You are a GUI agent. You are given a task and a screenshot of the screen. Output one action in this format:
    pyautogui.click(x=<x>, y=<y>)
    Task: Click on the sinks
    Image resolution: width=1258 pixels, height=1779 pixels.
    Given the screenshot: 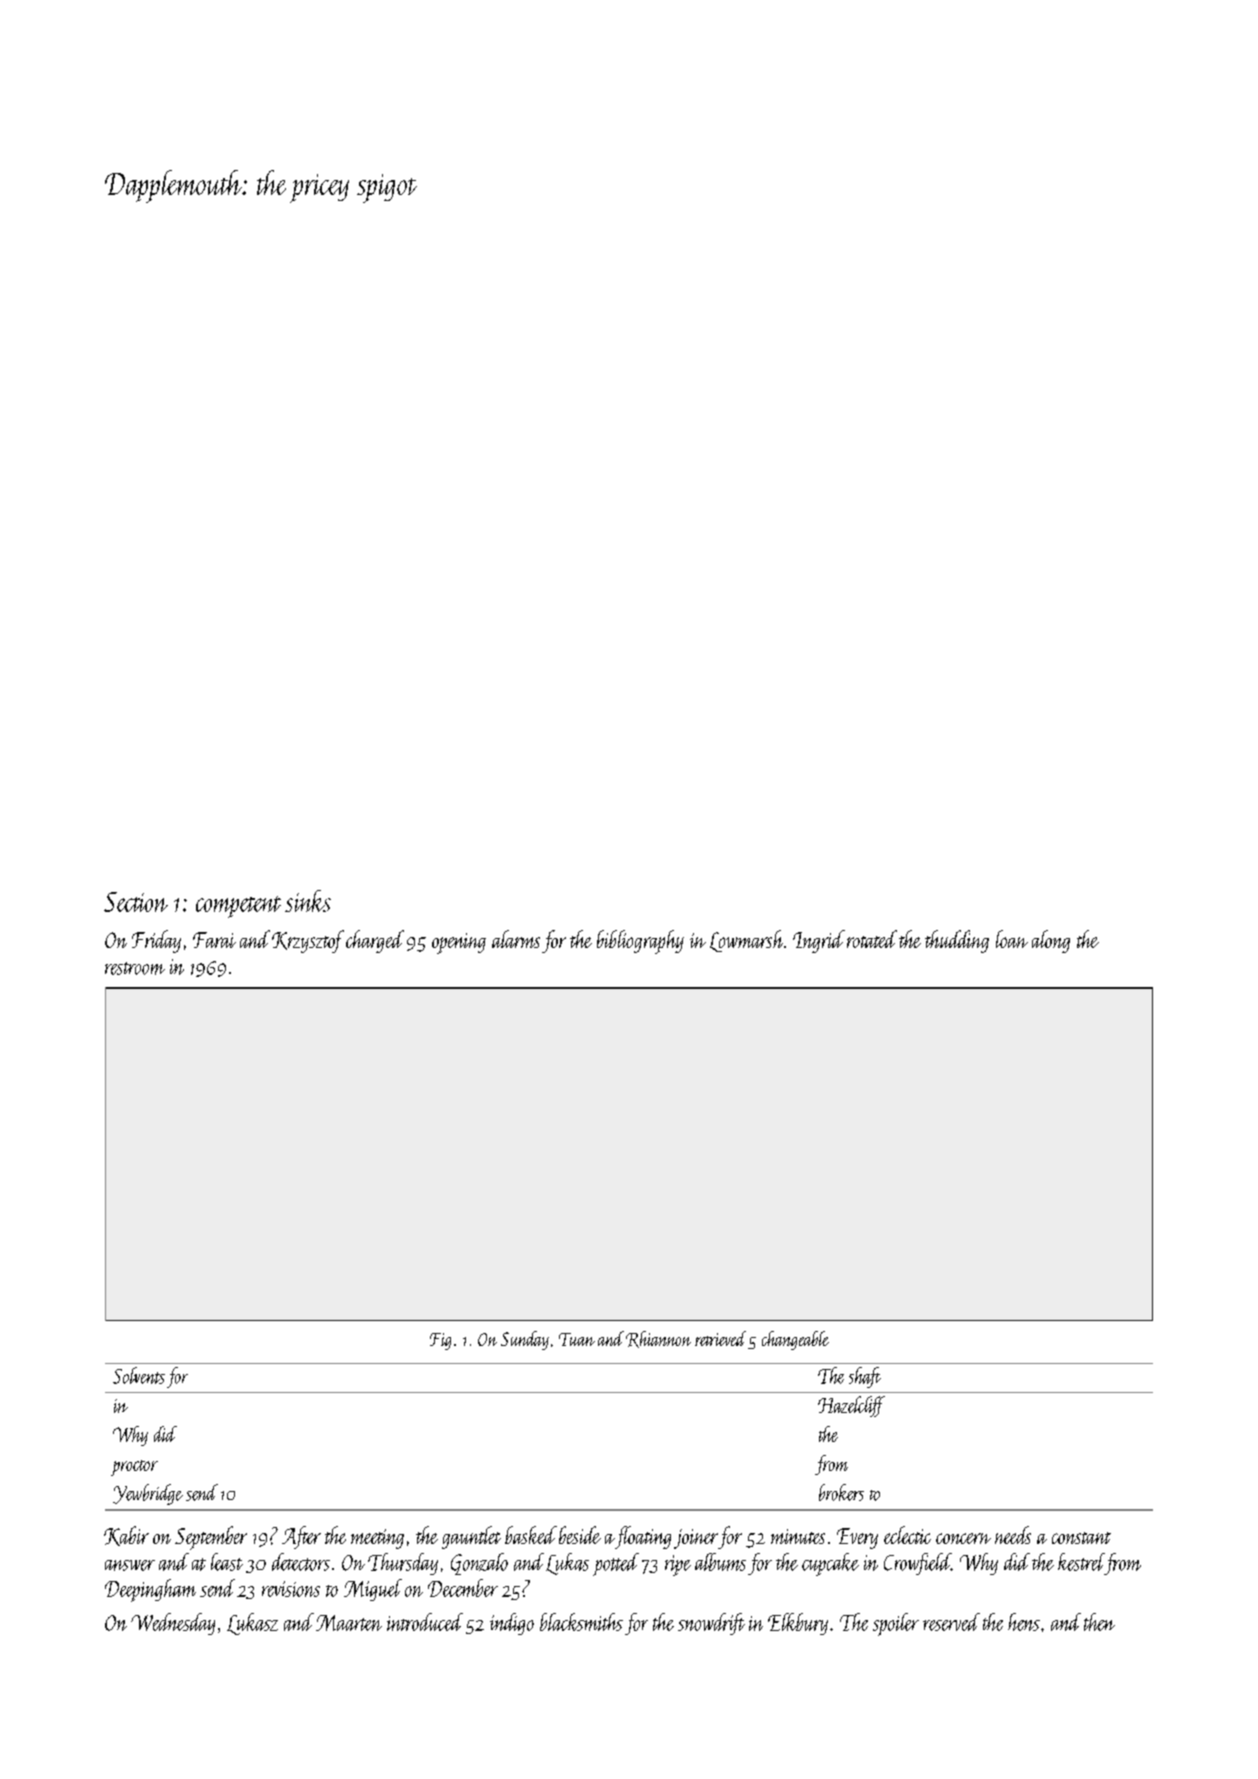 What is the action you would take?
    pyautogui.click(x=308, y=901)
